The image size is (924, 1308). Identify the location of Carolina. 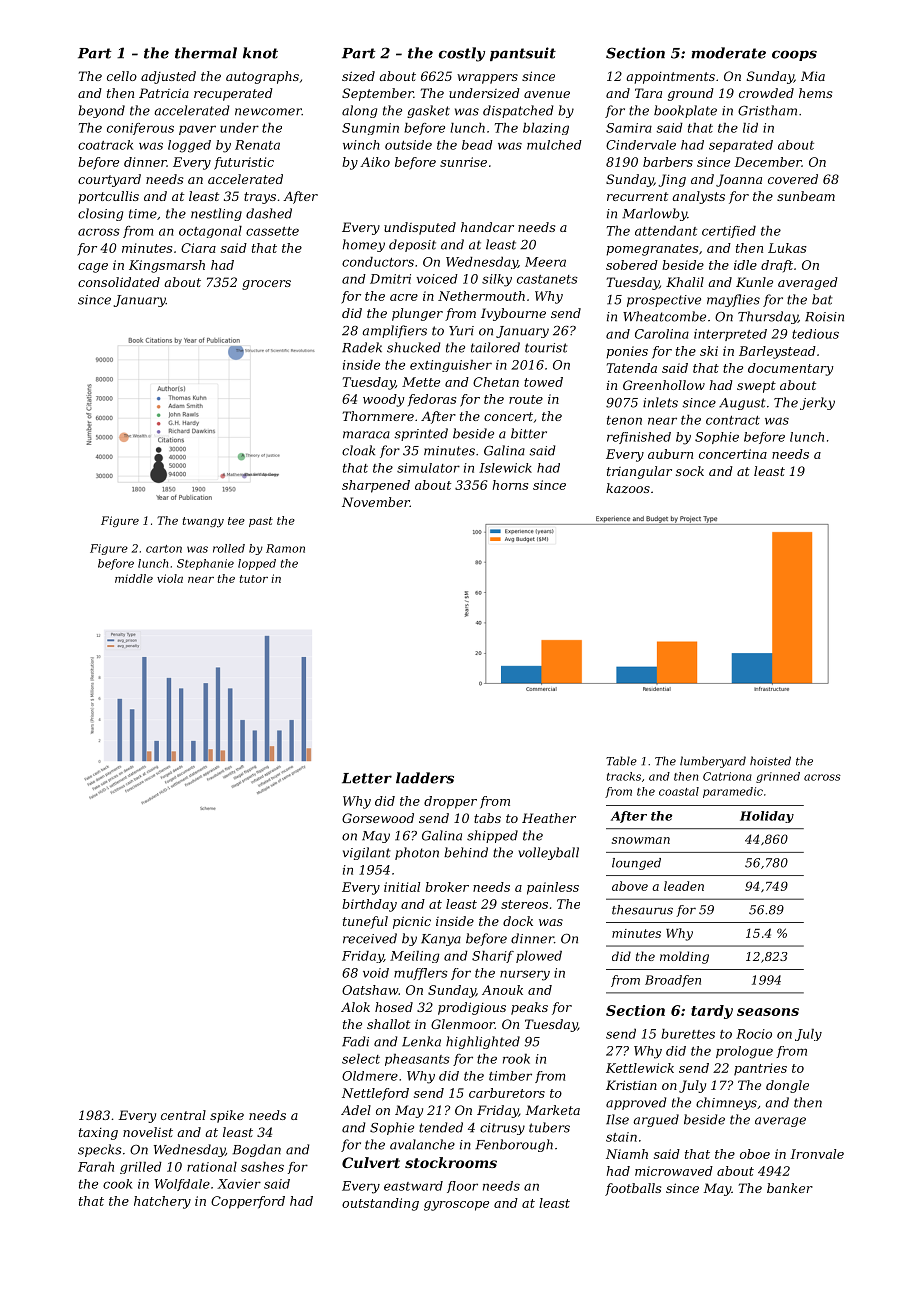
(662, 334).
